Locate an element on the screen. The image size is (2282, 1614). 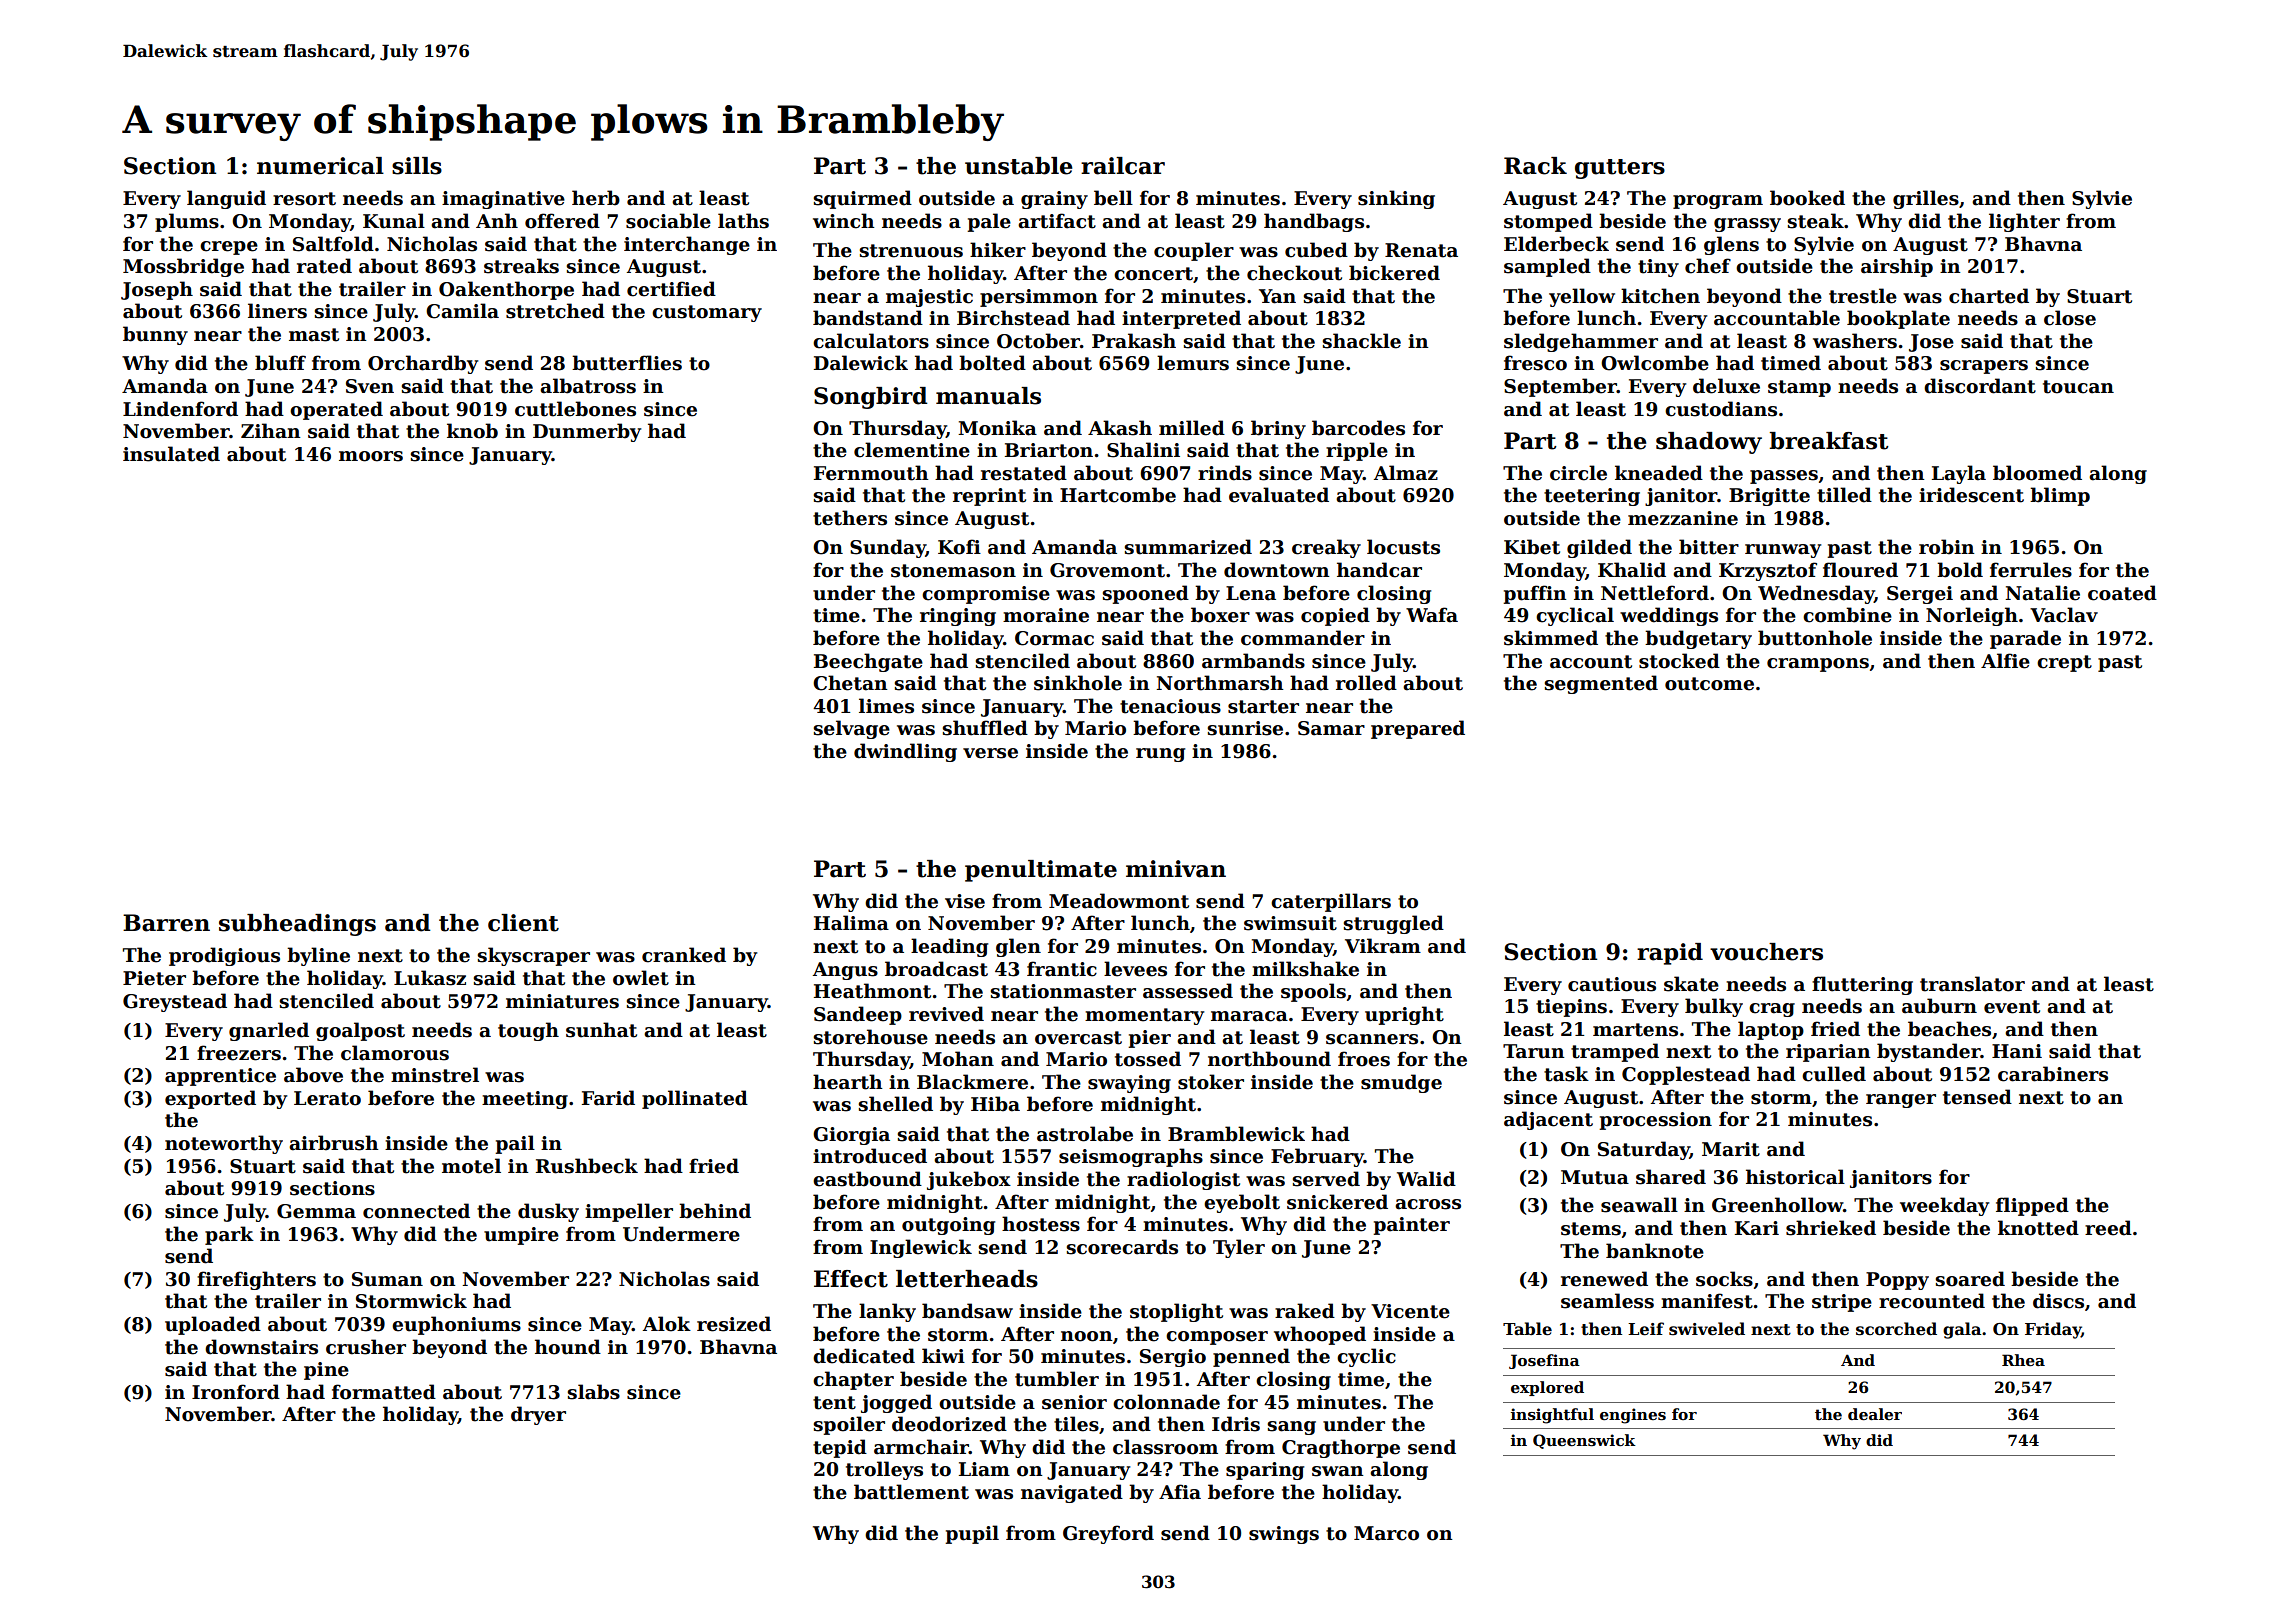
battlement is located at coordinates (911, 1492).
